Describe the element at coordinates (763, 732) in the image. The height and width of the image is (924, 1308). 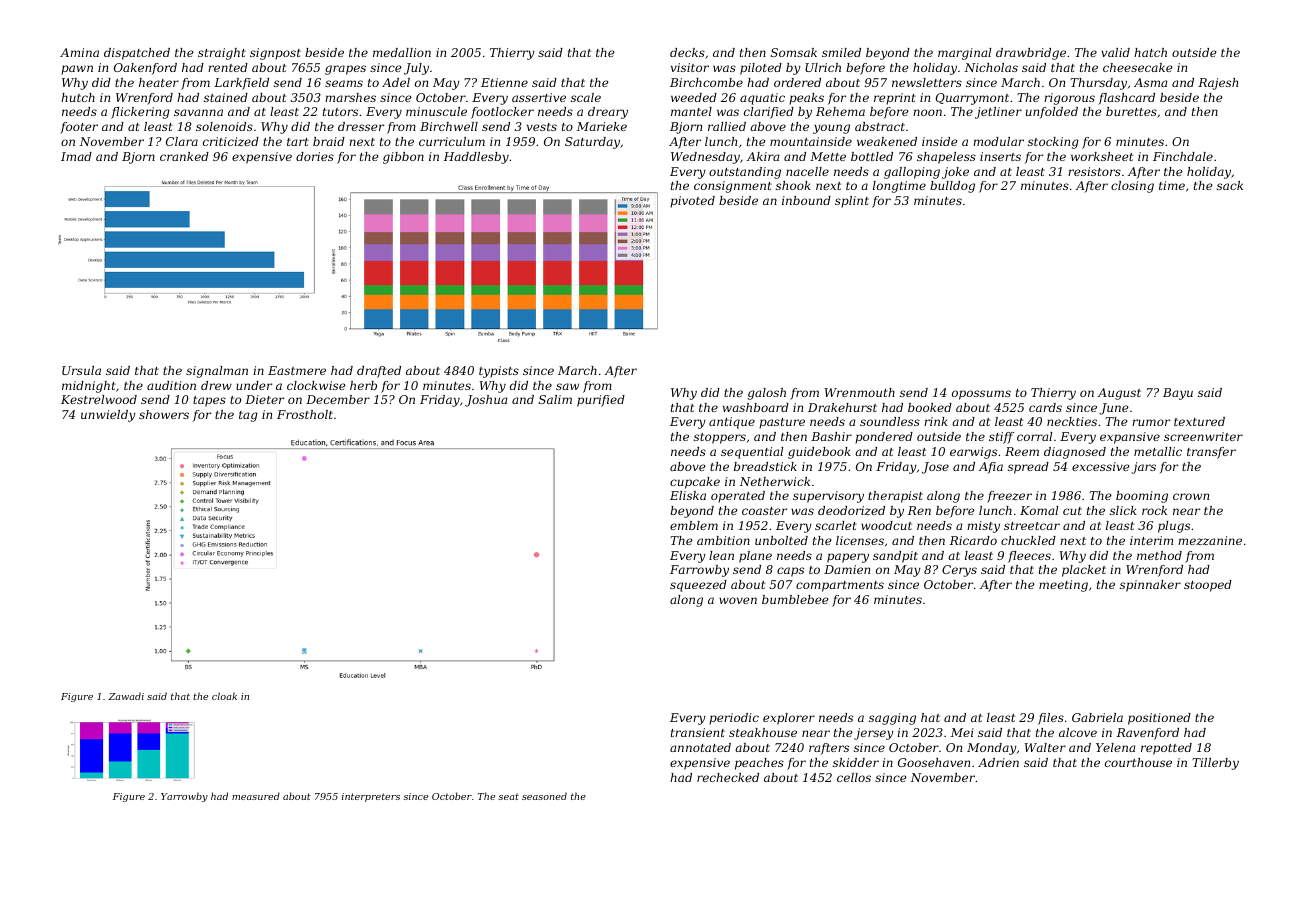
I see `steakhouse` at that location.
